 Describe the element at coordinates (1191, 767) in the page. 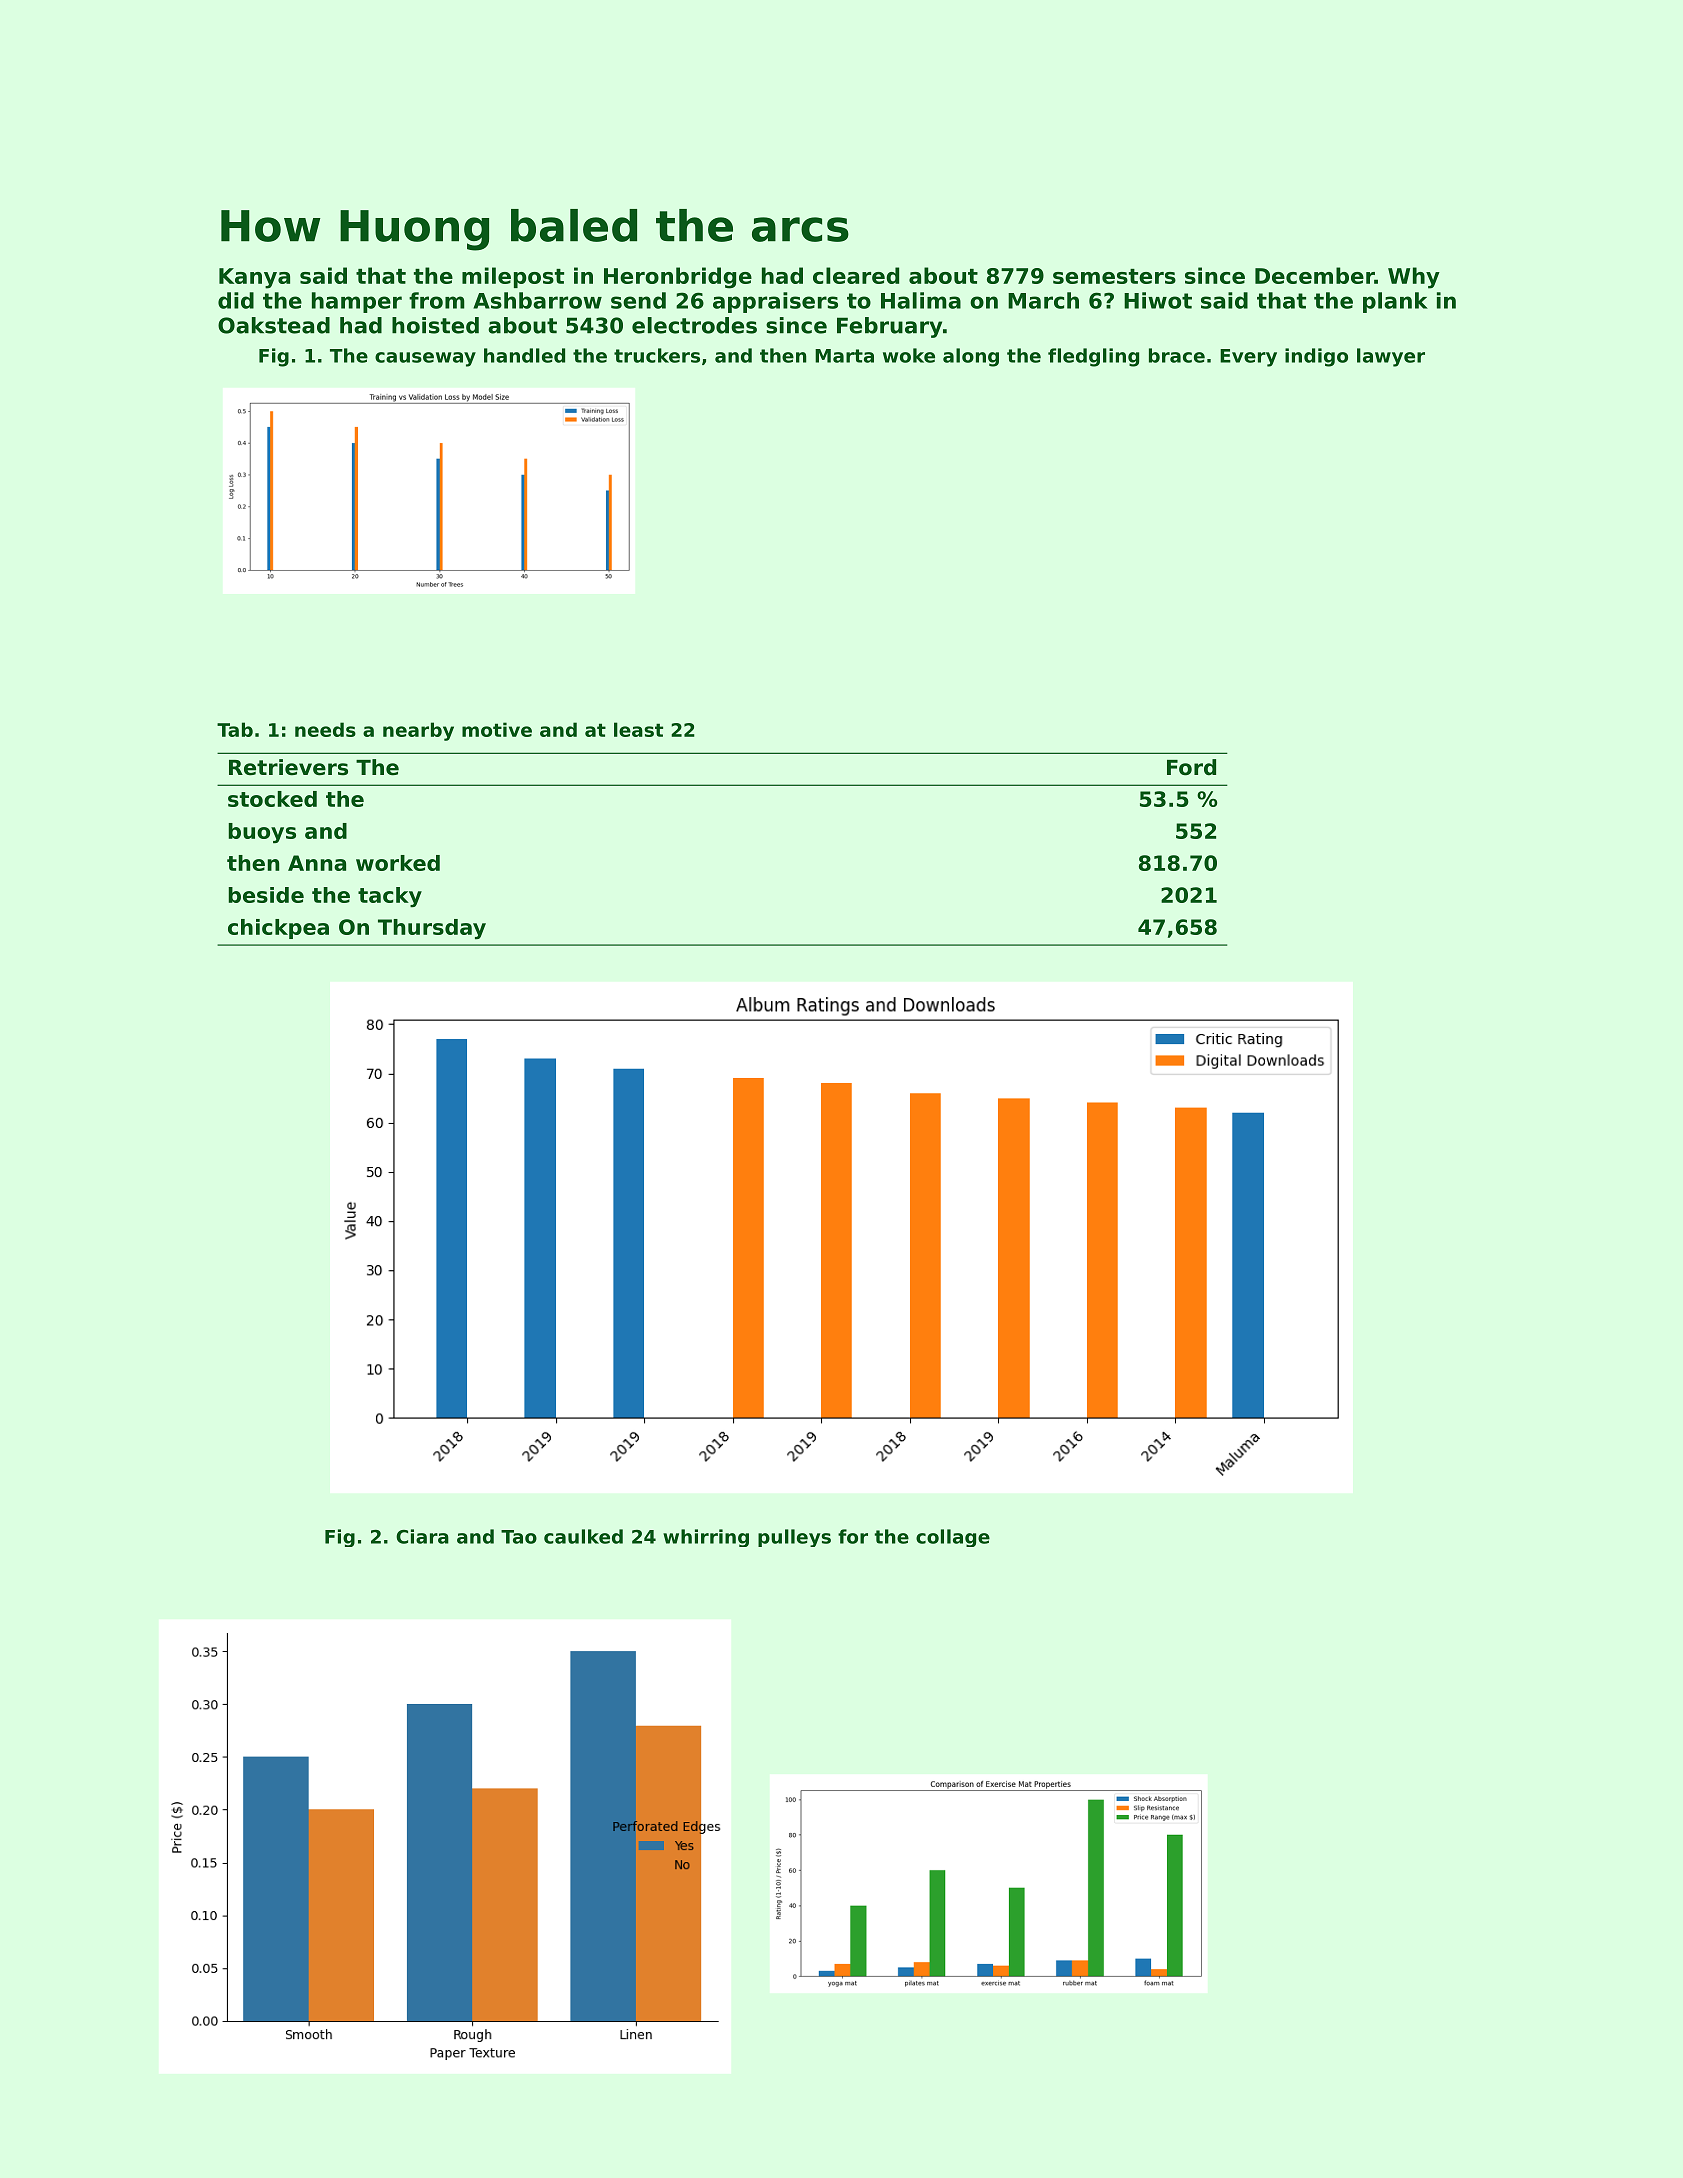

I see `Ford` at that location.
